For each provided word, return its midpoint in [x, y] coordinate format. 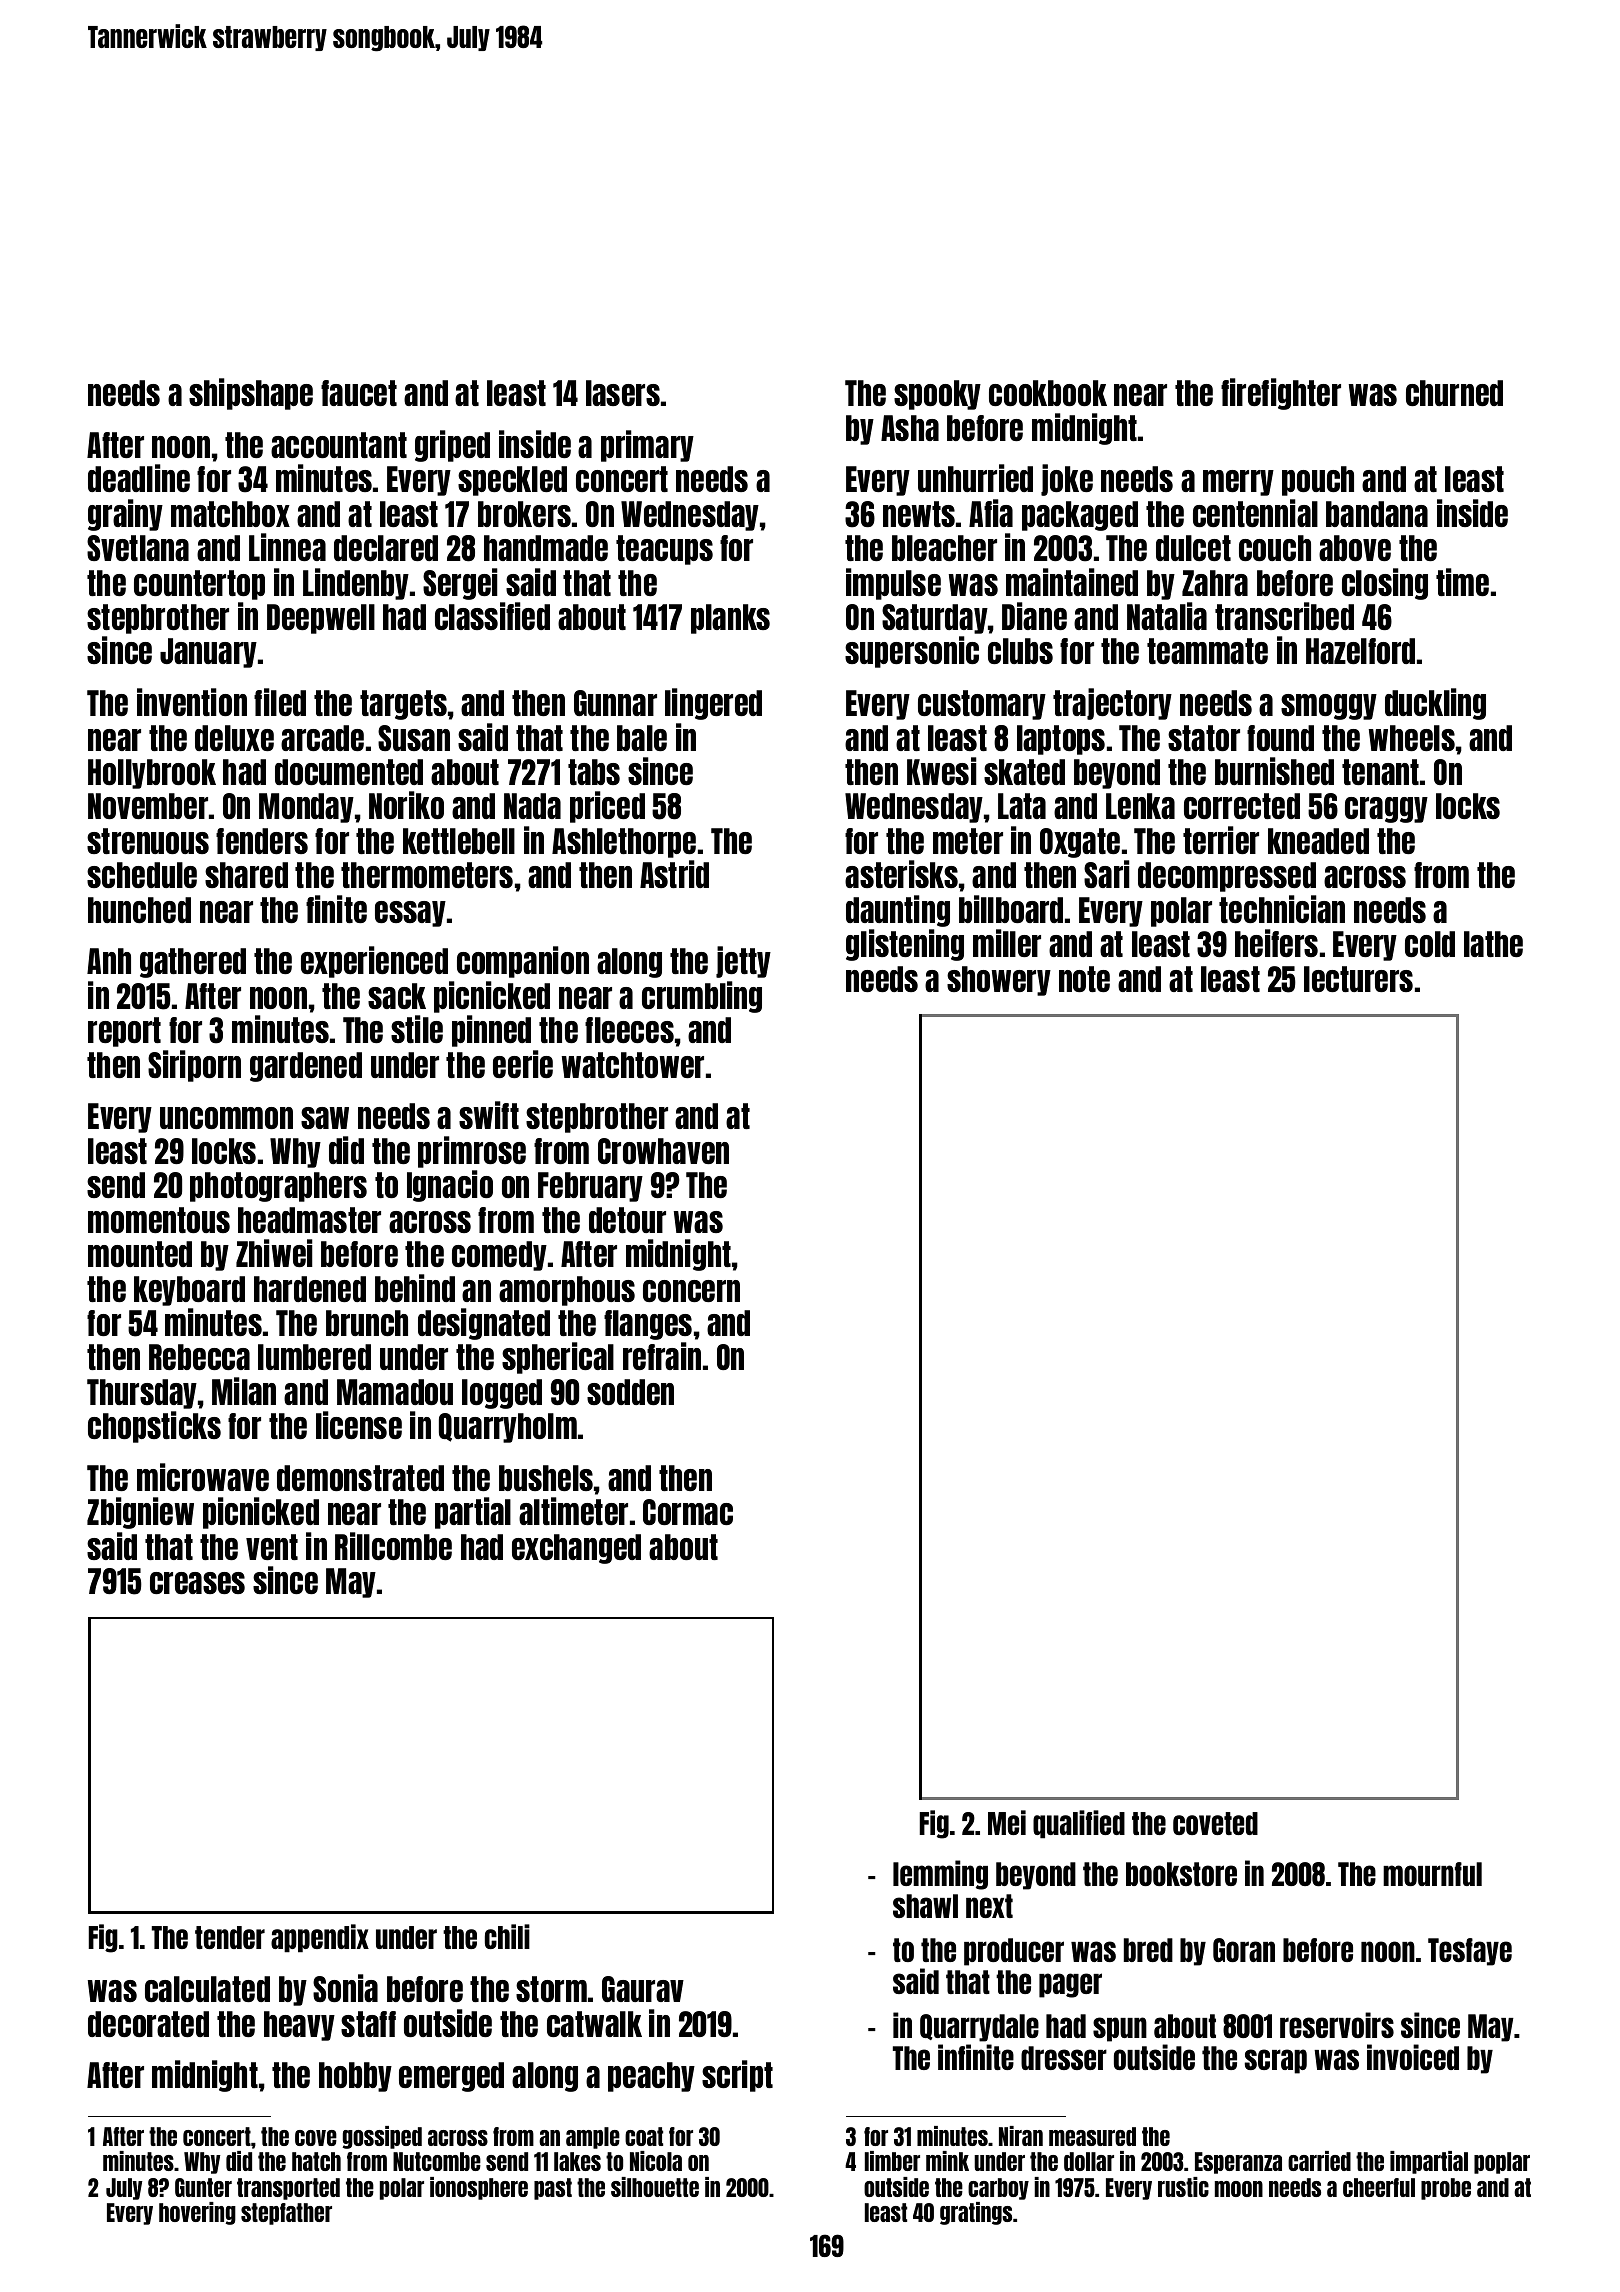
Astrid [674, 874]
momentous [159, 1220]
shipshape [251, 394]
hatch [316, 2161]
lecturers [1358, 979]
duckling [1435, 704]
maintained [1072, 582]
